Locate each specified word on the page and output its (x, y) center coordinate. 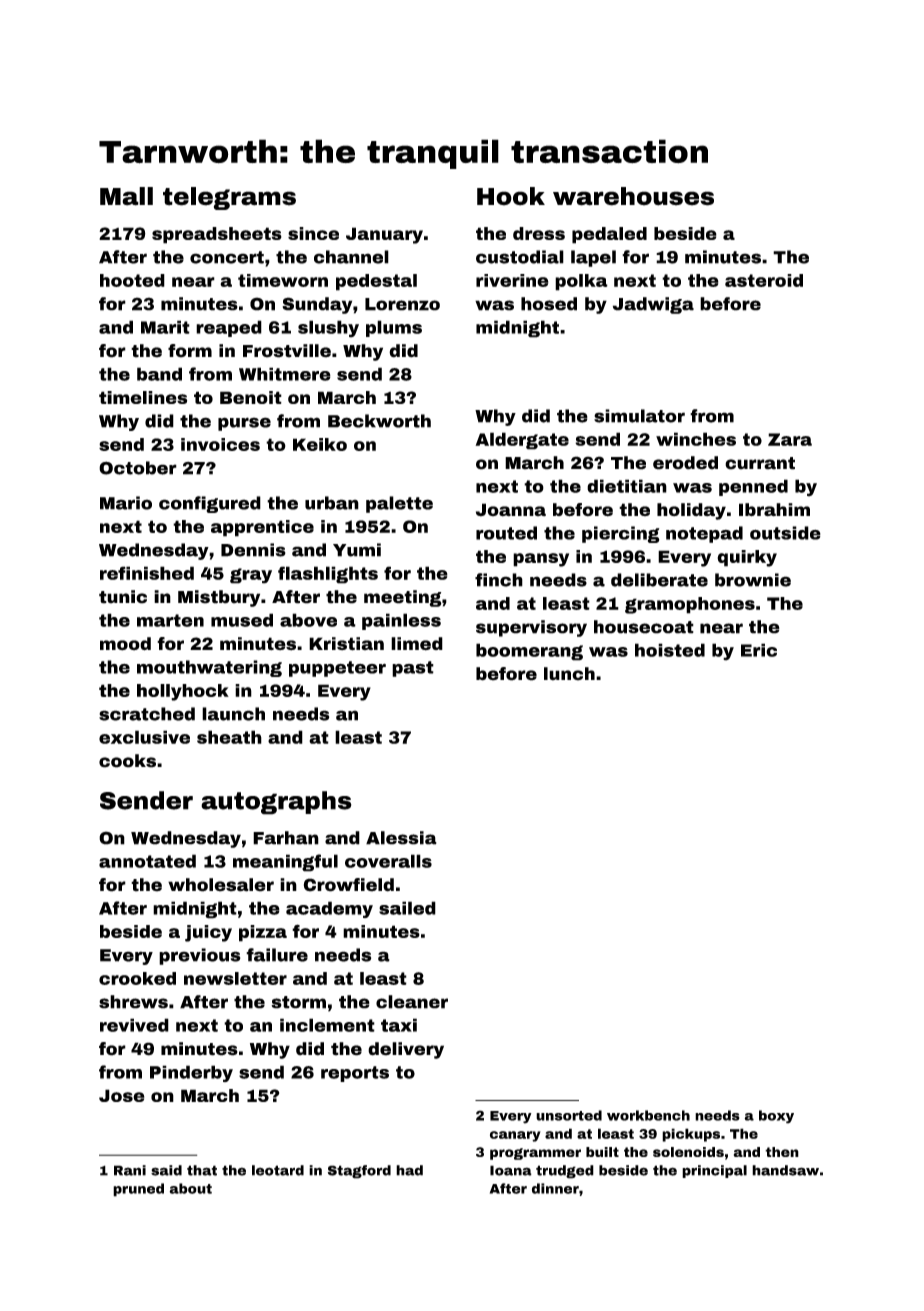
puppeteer (337, 669)
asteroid (764, 280)
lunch (569, 674)
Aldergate (522, 441)
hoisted (670, 650)
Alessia (401, 838)
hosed (549, 304)
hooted (132, 280)
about (190, 1188)
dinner (555, 1188)
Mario (126, 503)
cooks (127, 761)
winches (696, 439)
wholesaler (221, 885)
